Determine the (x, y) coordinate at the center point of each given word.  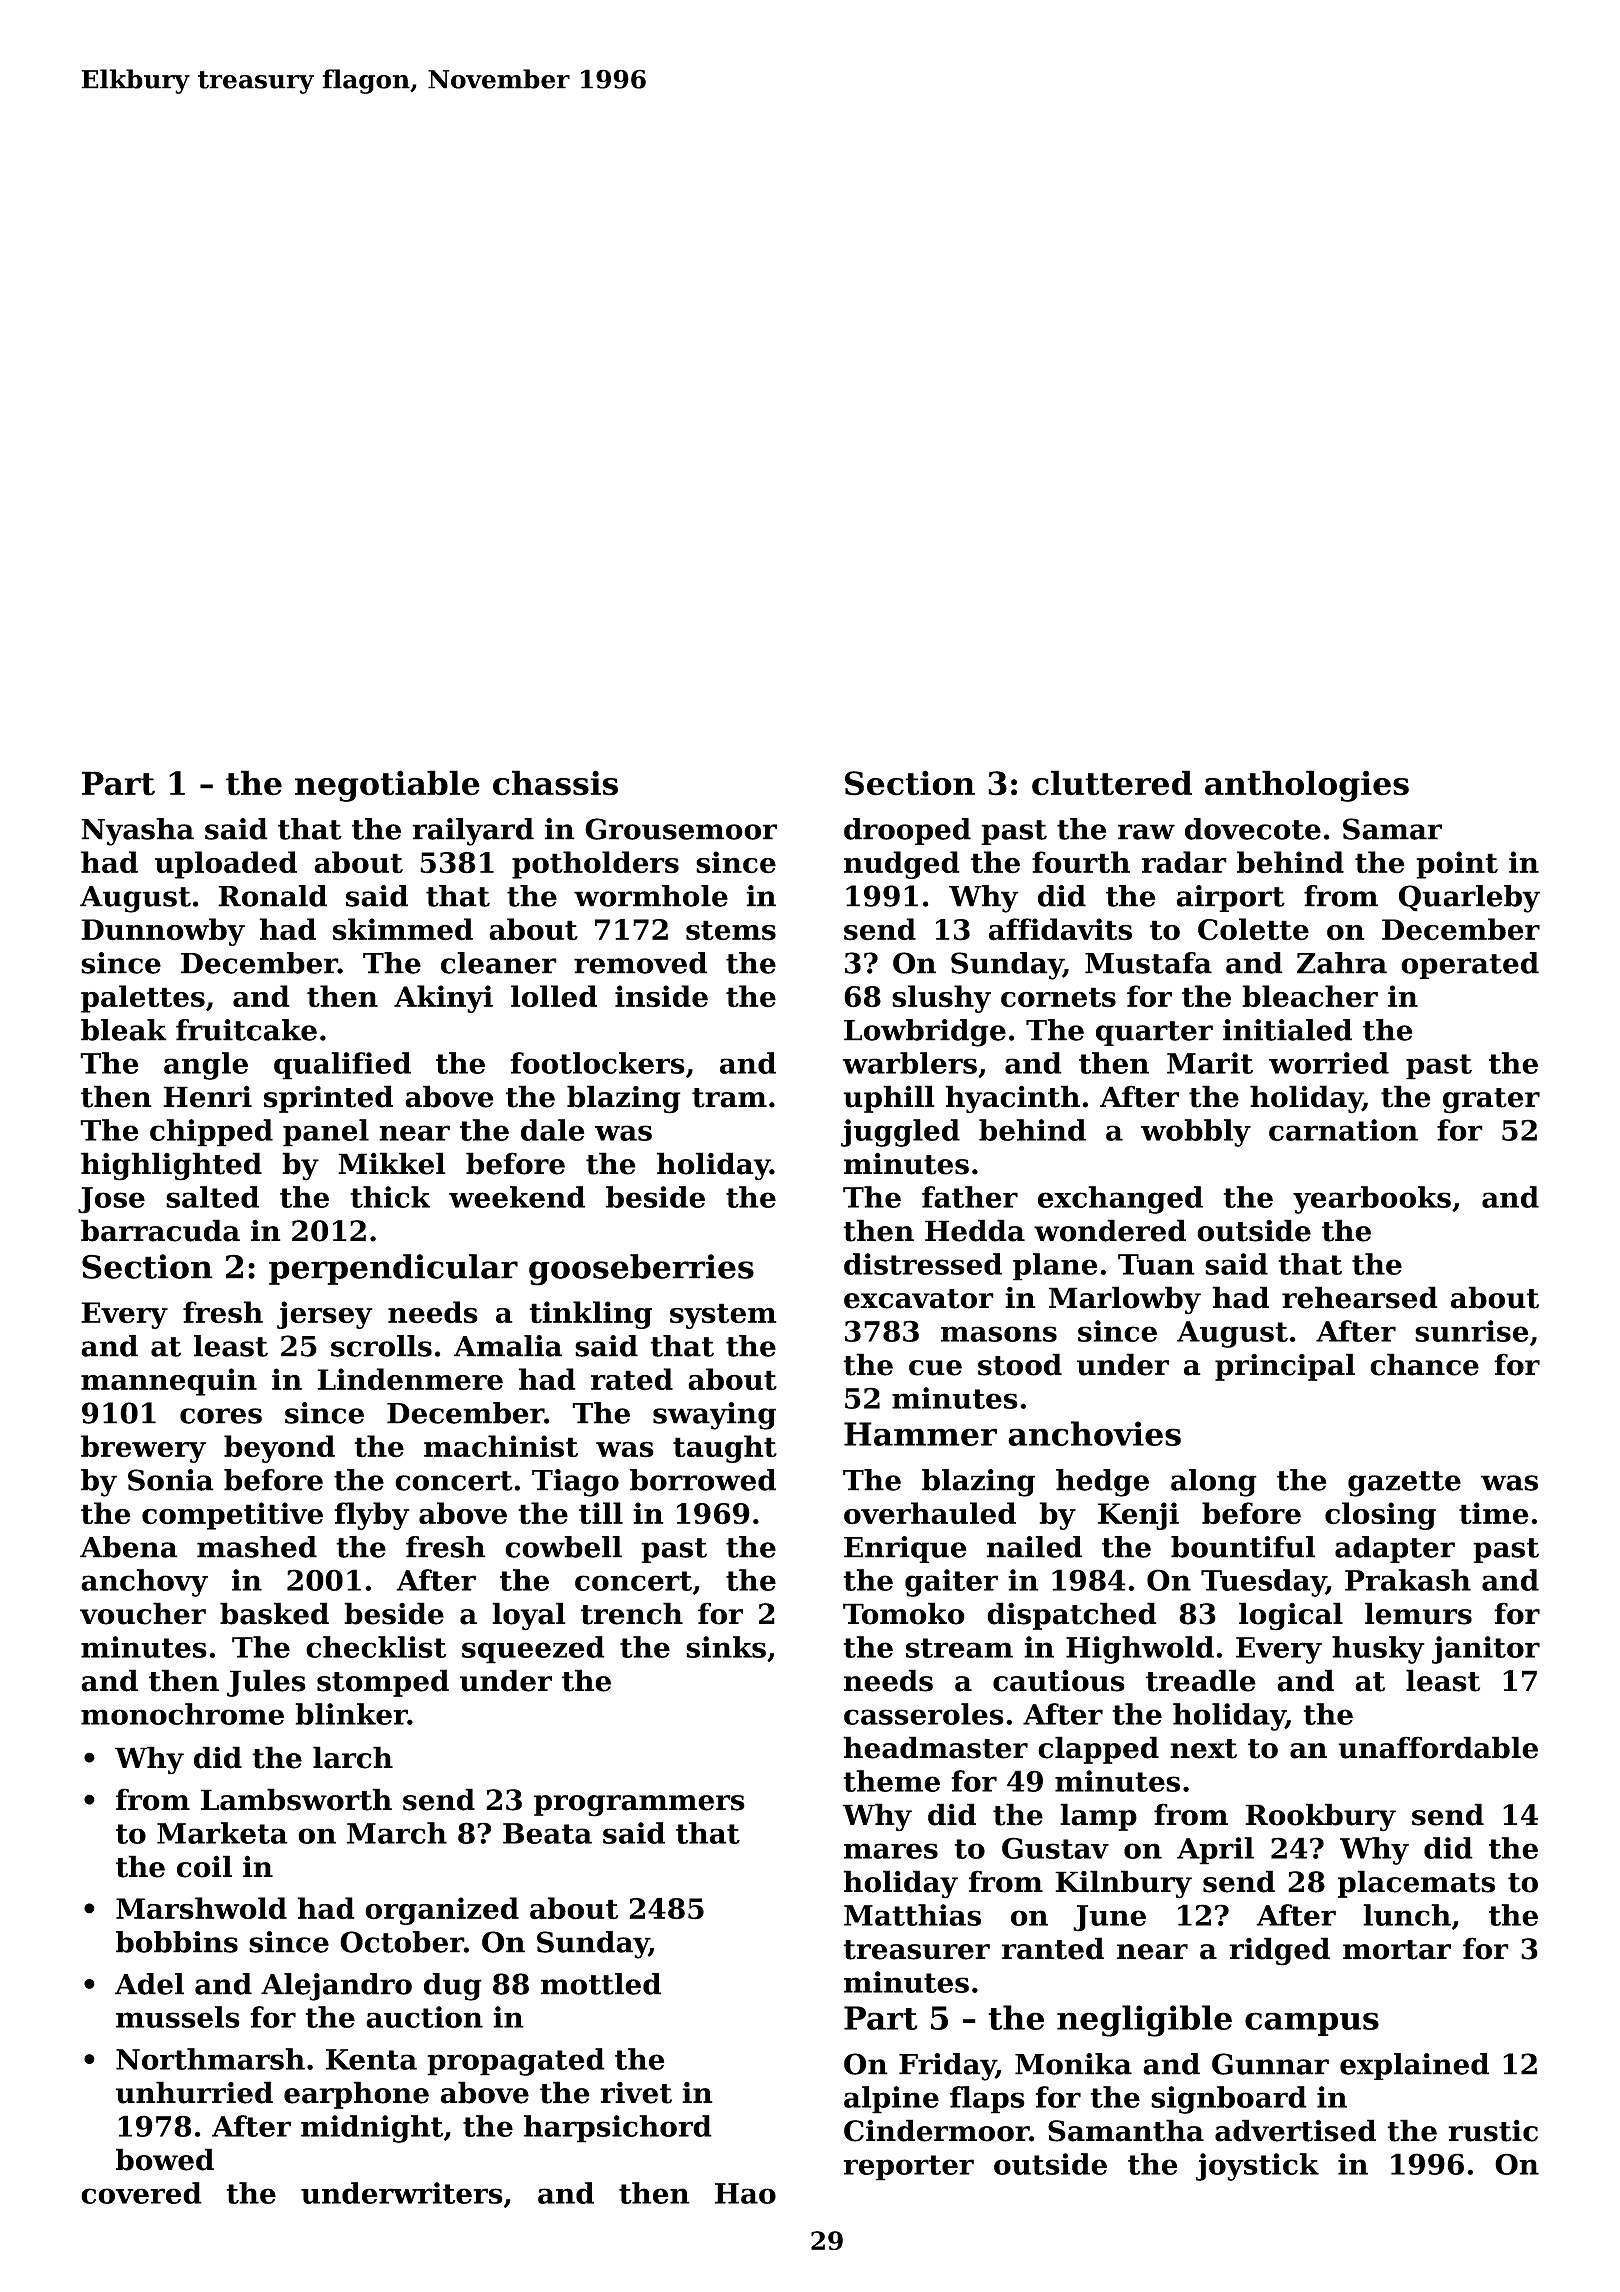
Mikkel (392, 1163)
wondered (1110, 1230)
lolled (554, 996)
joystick (1257, 2167)
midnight (372, 2129)
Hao (745, 2193)
